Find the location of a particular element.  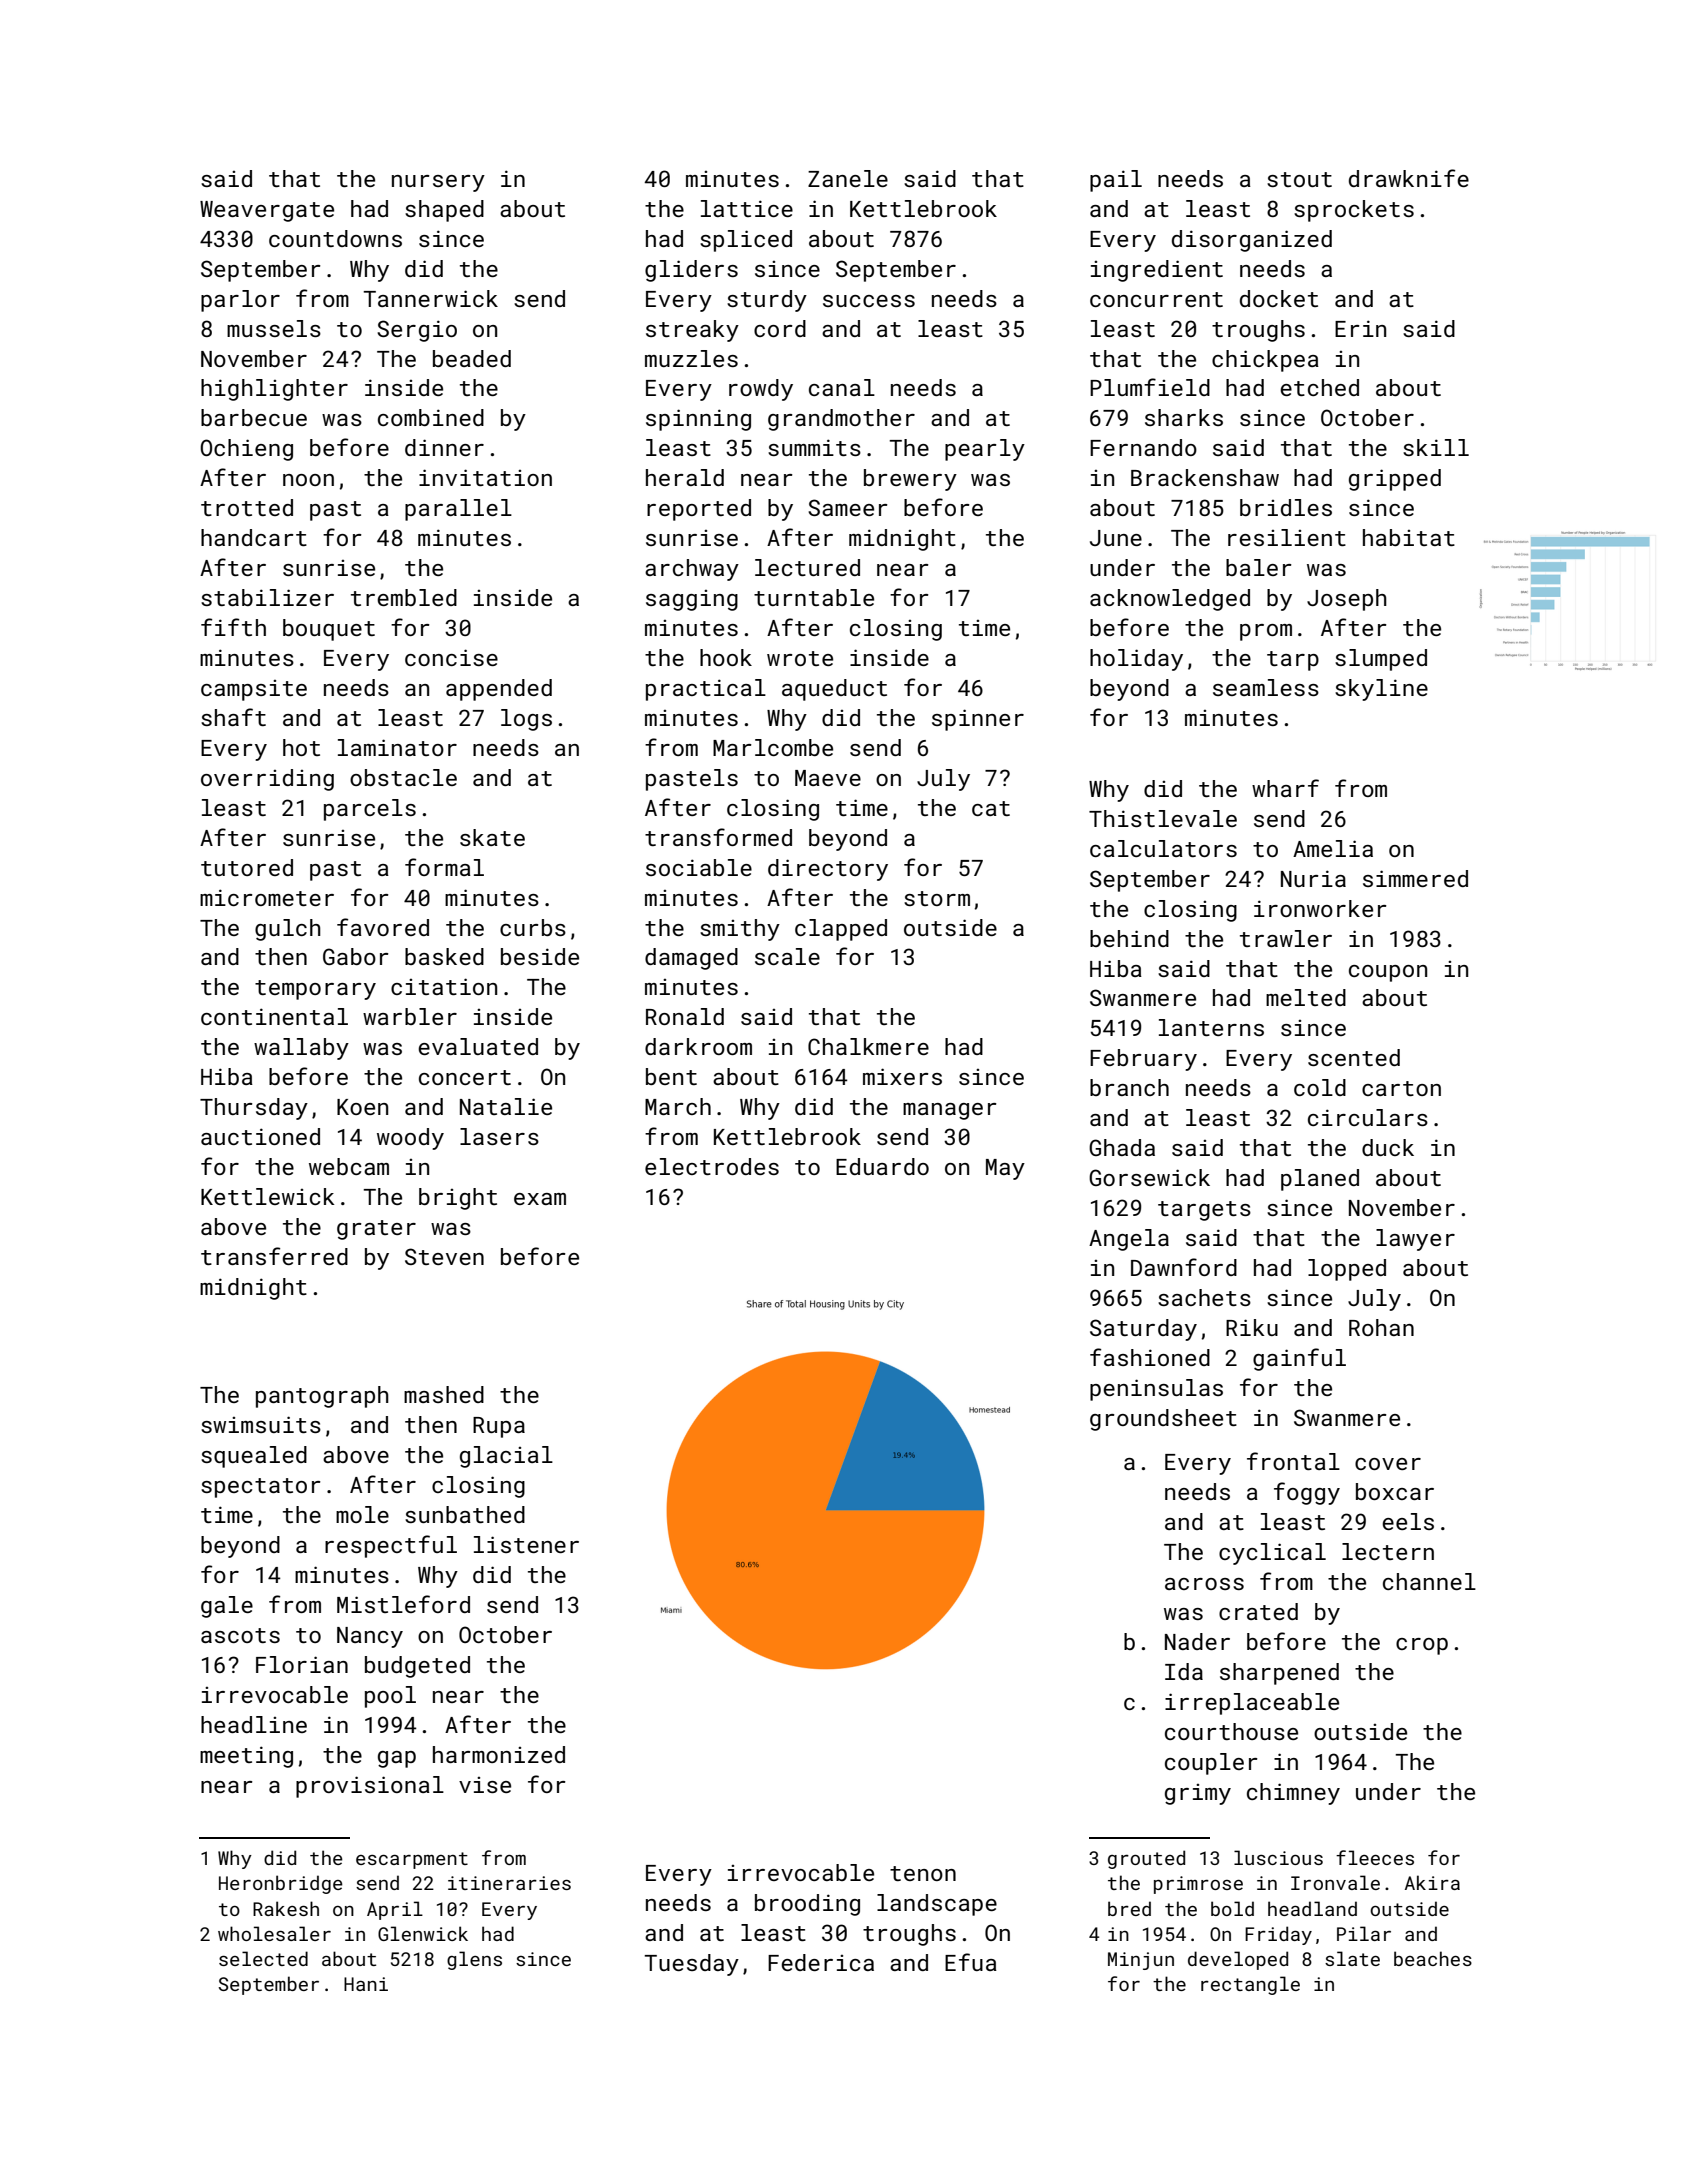

clapped is located at coordinates (841, 930).
